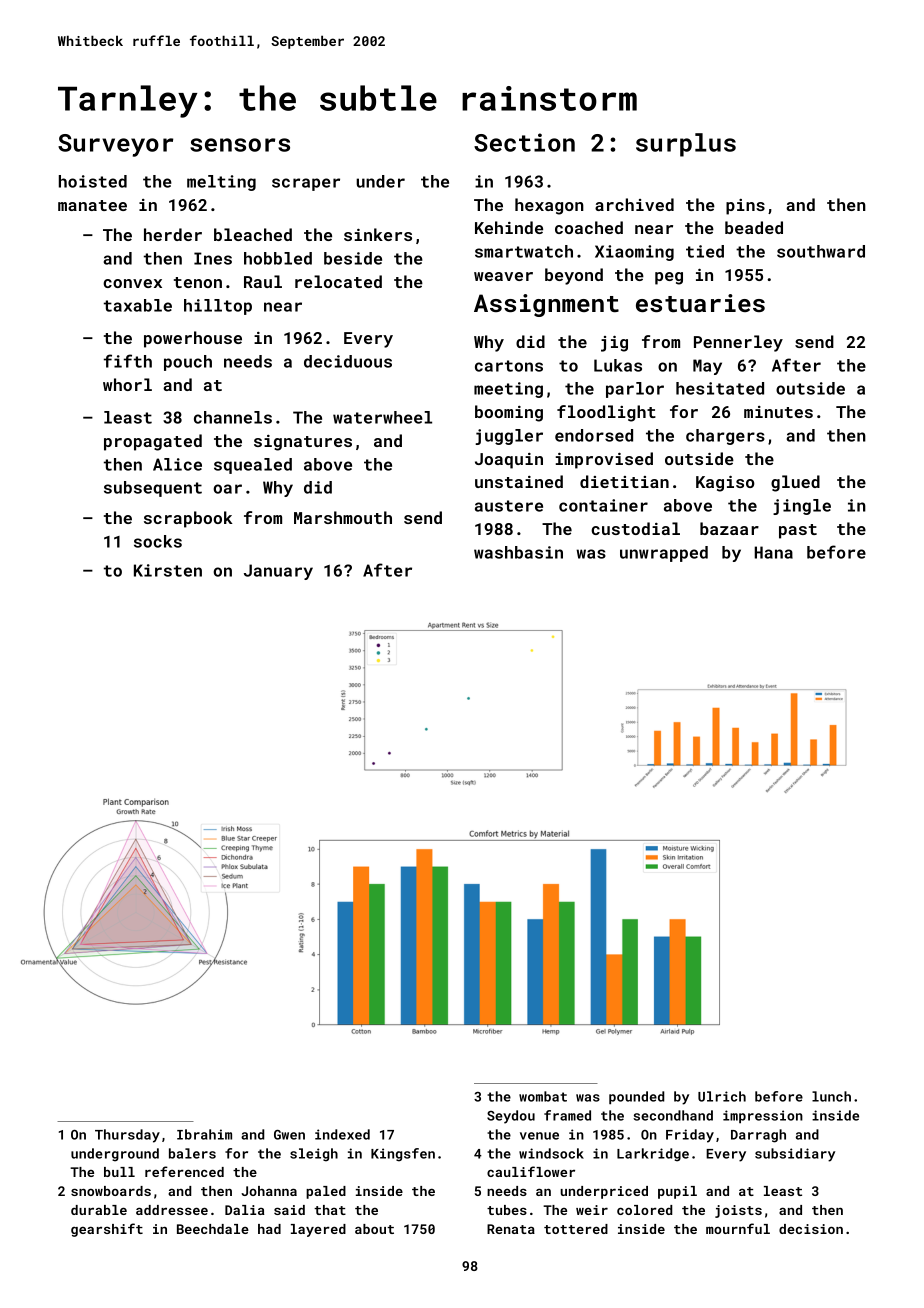  I want to click on Marshmouth, so click(343, 517).
